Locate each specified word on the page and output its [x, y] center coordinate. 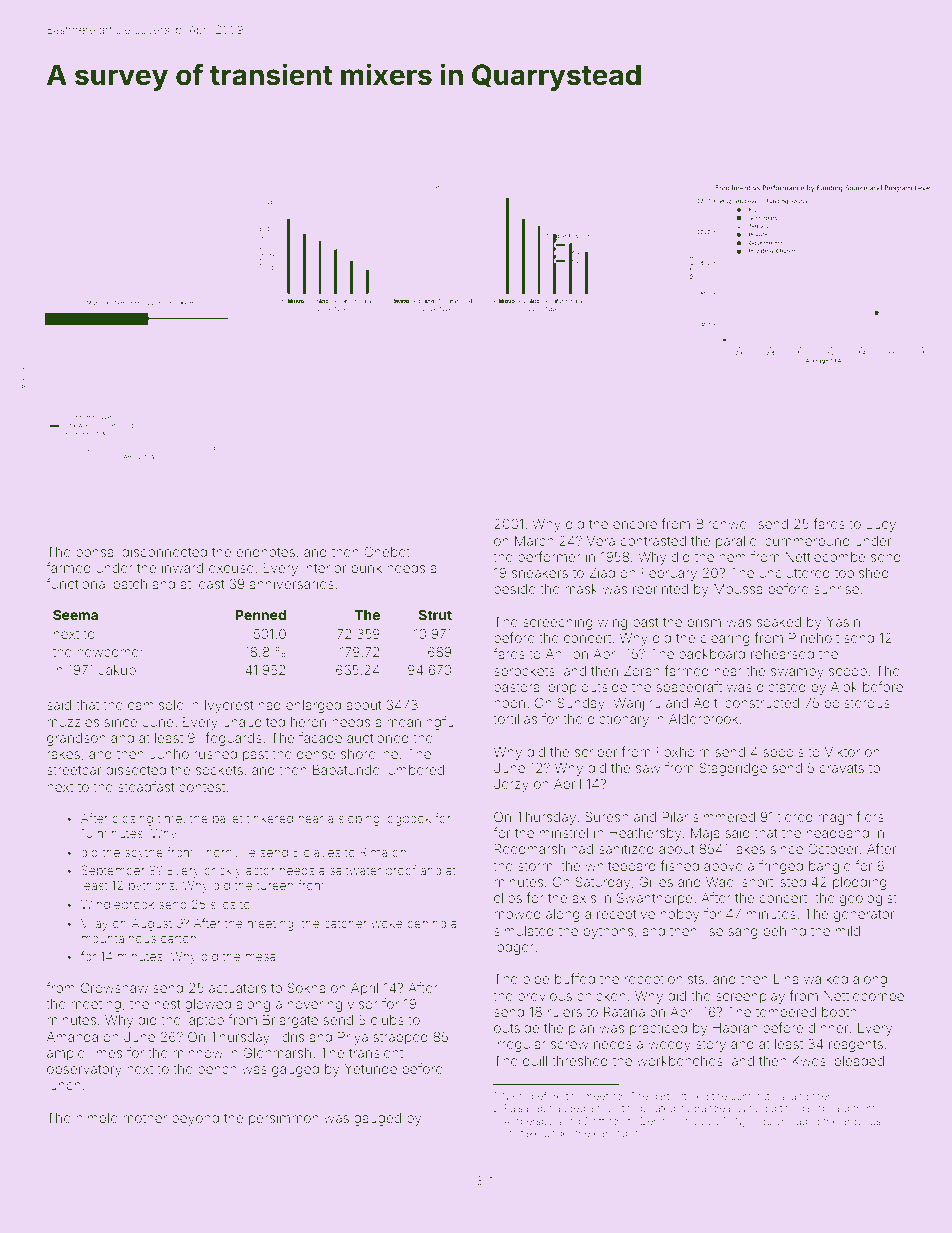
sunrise [836, 589]
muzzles [73, 722]
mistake [522, 1133]
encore [635, 525]
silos [223, 904]
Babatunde [346, 770]
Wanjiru [637, 704]
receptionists [664, 980]
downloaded [790, 1121]
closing [132, 820]
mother [145, 1118]
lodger [514, 948]
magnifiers [851, 818]
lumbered [414, 770]
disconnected [164, 552]
